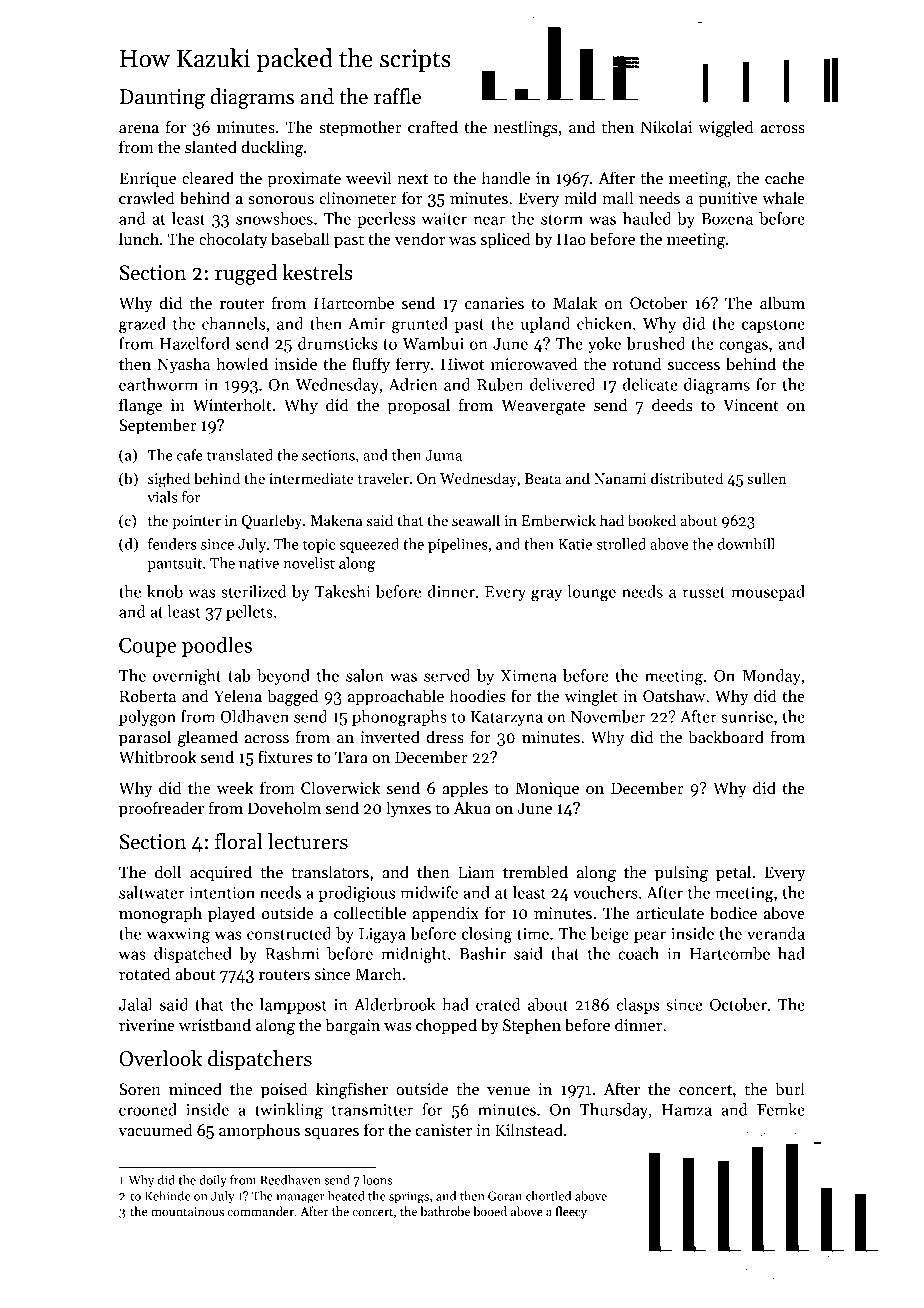  Describe the element at coordinates (161, 809) in the page. I see `proofreader` at that location.
